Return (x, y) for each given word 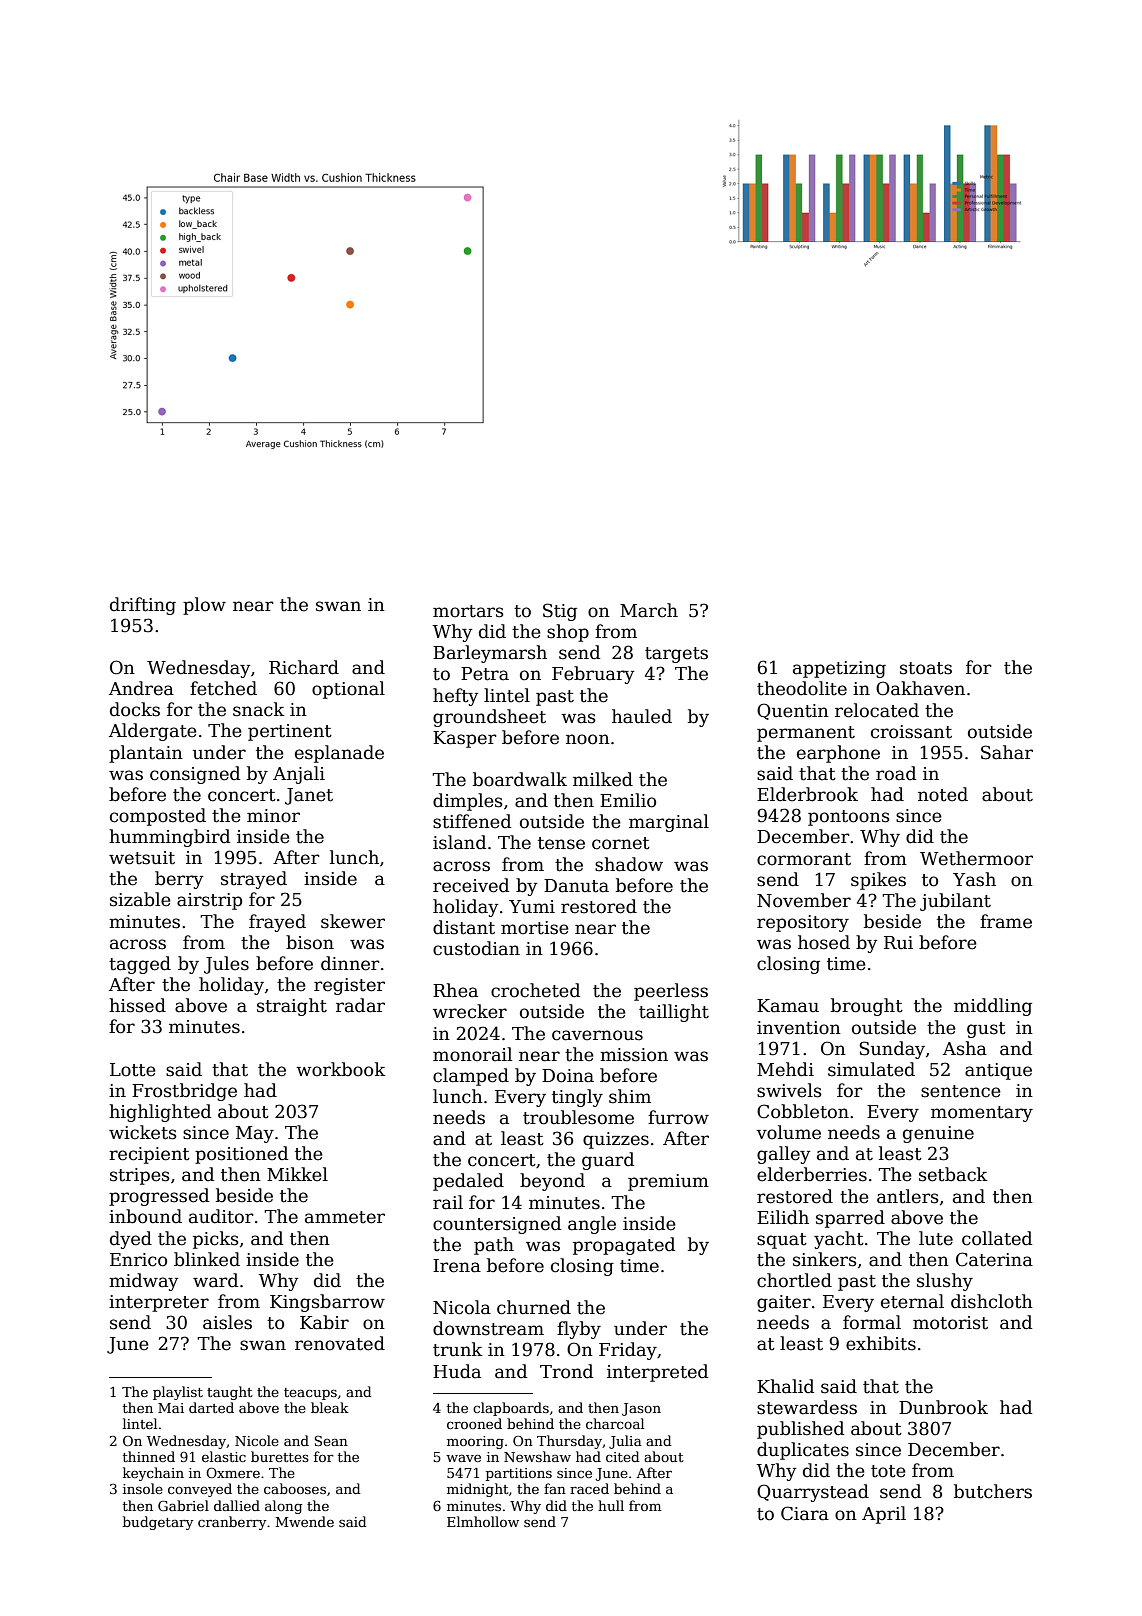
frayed (277, 923)
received (471, 885)
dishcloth (992, 1301)
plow (204, 606)
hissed (137, 1005)
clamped (471, 1077)
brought (867, 1007)
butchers (993, 1491)
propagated (624, 1246)
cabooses (295, 1488)
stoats (926, 668)
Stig (560, 612)
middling (993, 1007)
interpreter (159, 1303)
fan (555, 1488)
